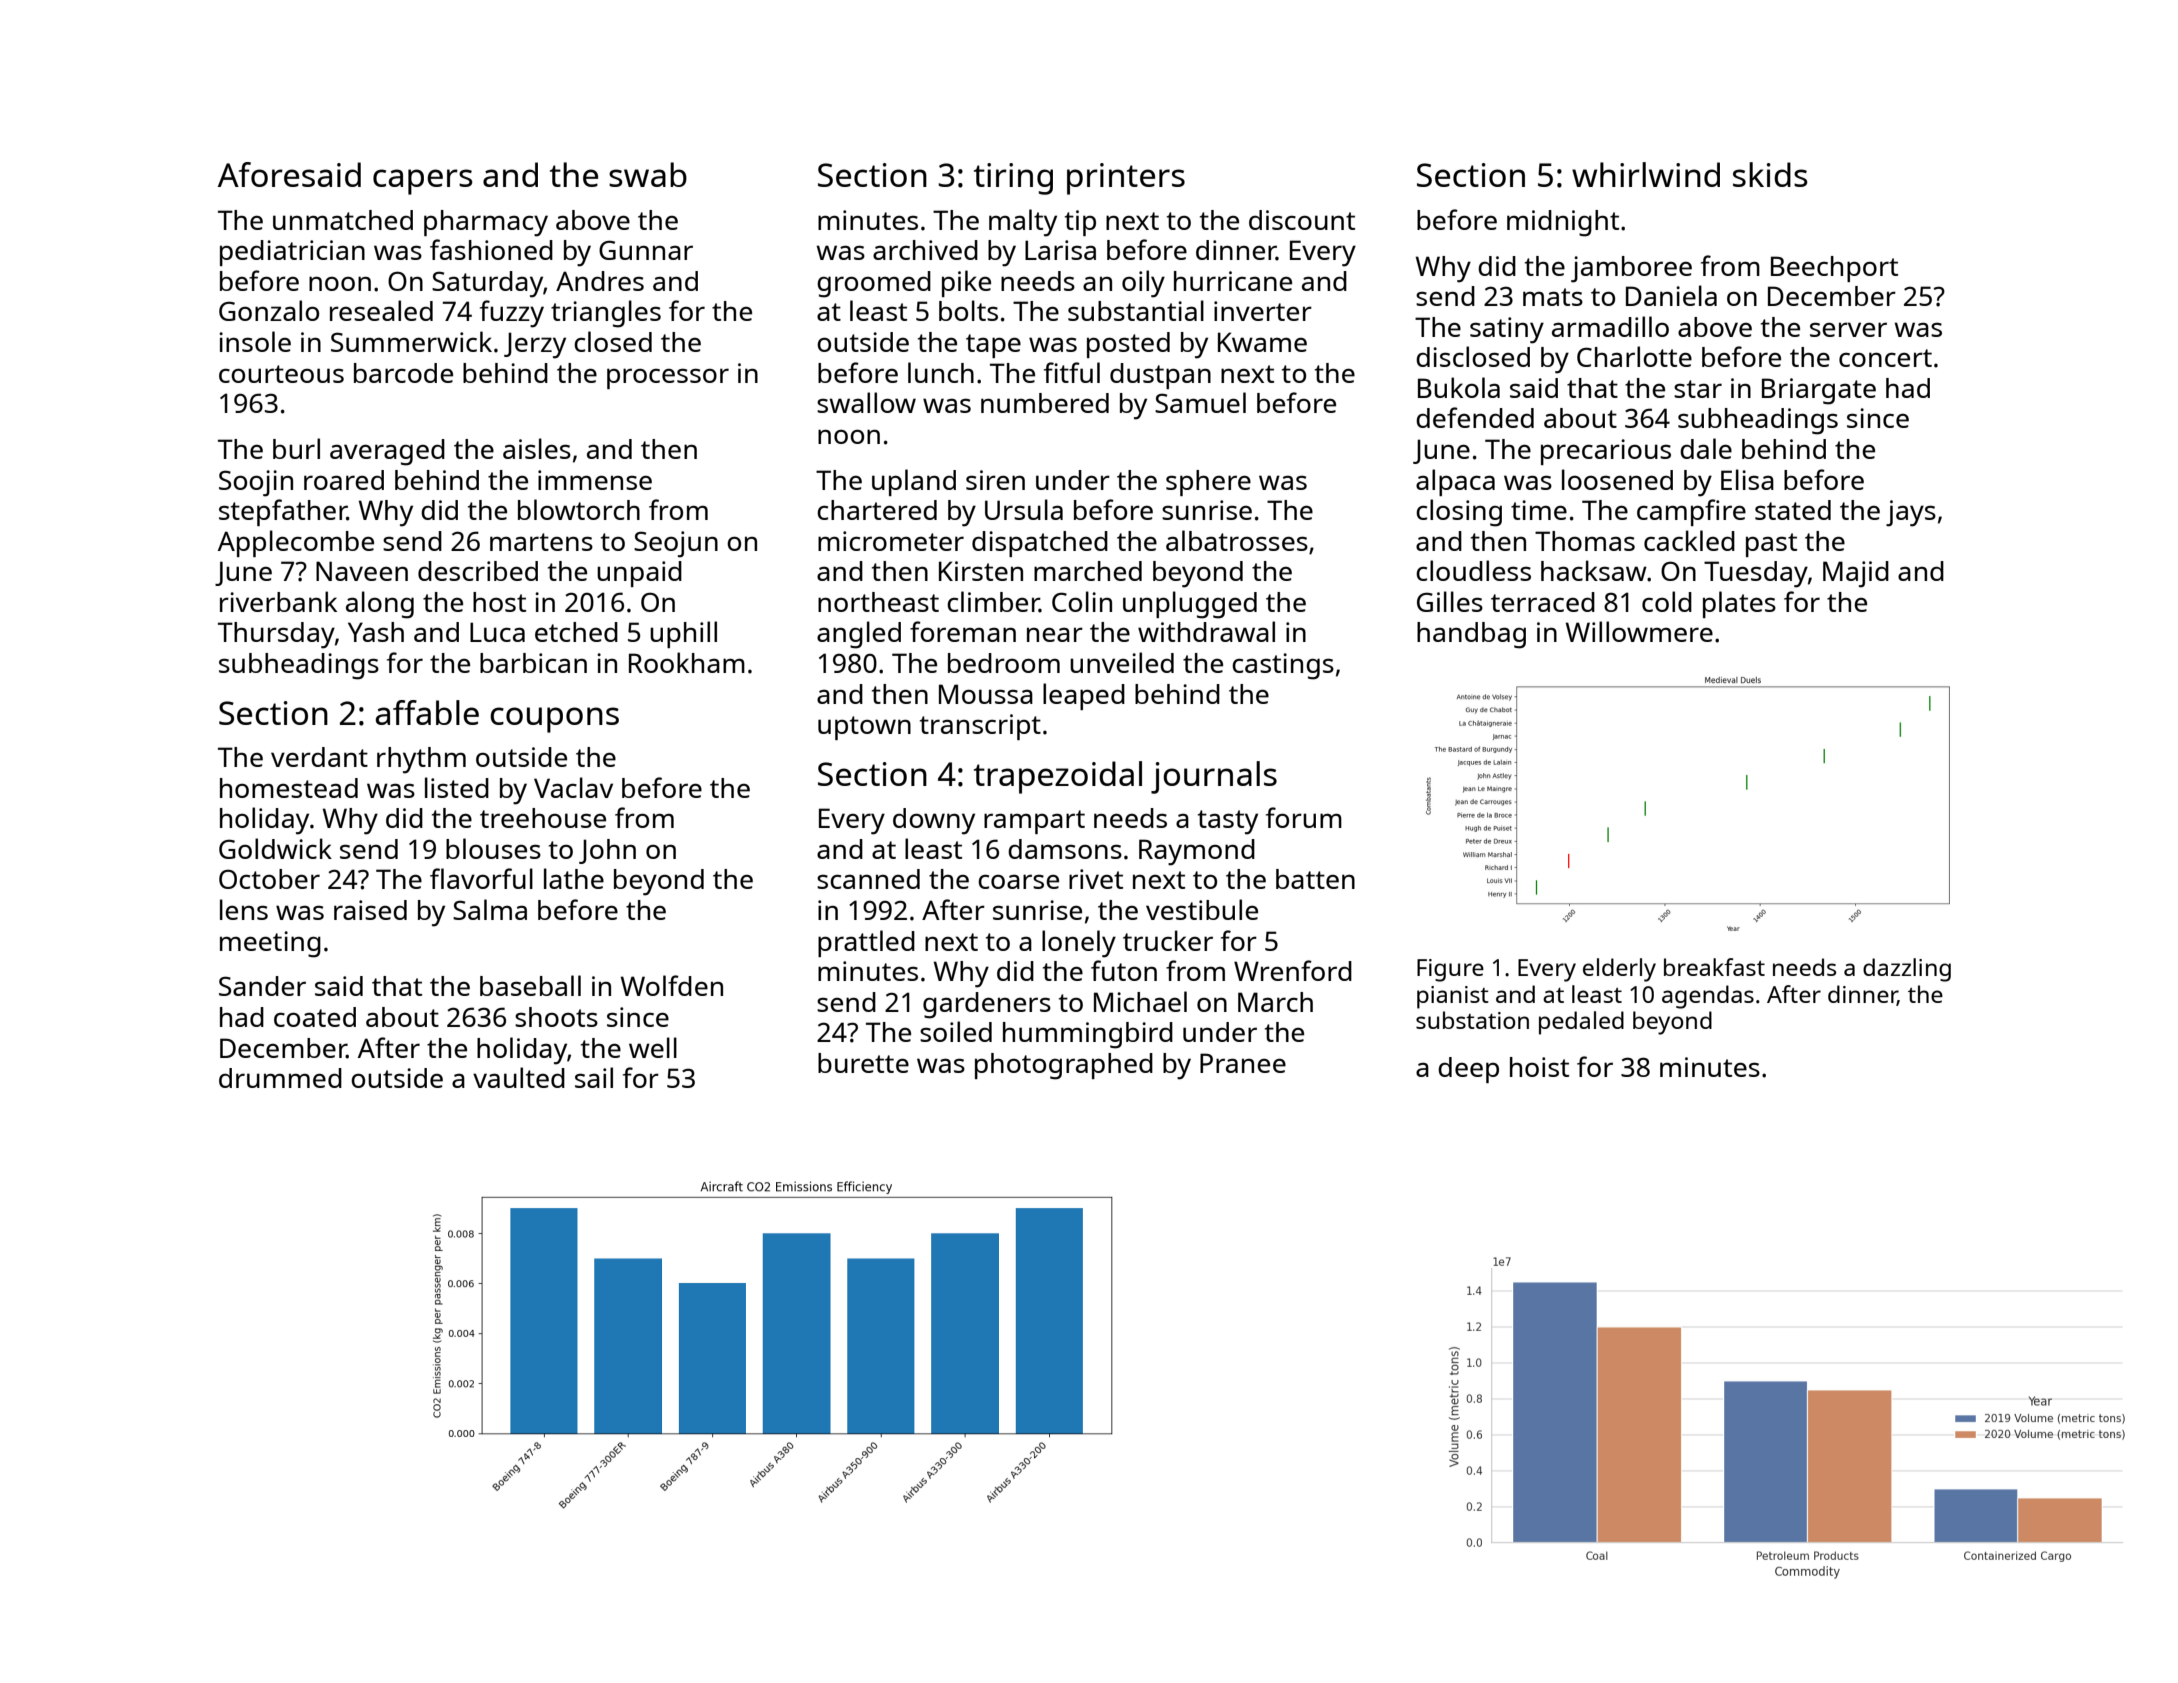 Image resolution: width=2178 pixels, height=1683 pixels. I want to click on Yash, so click(376, 632).
